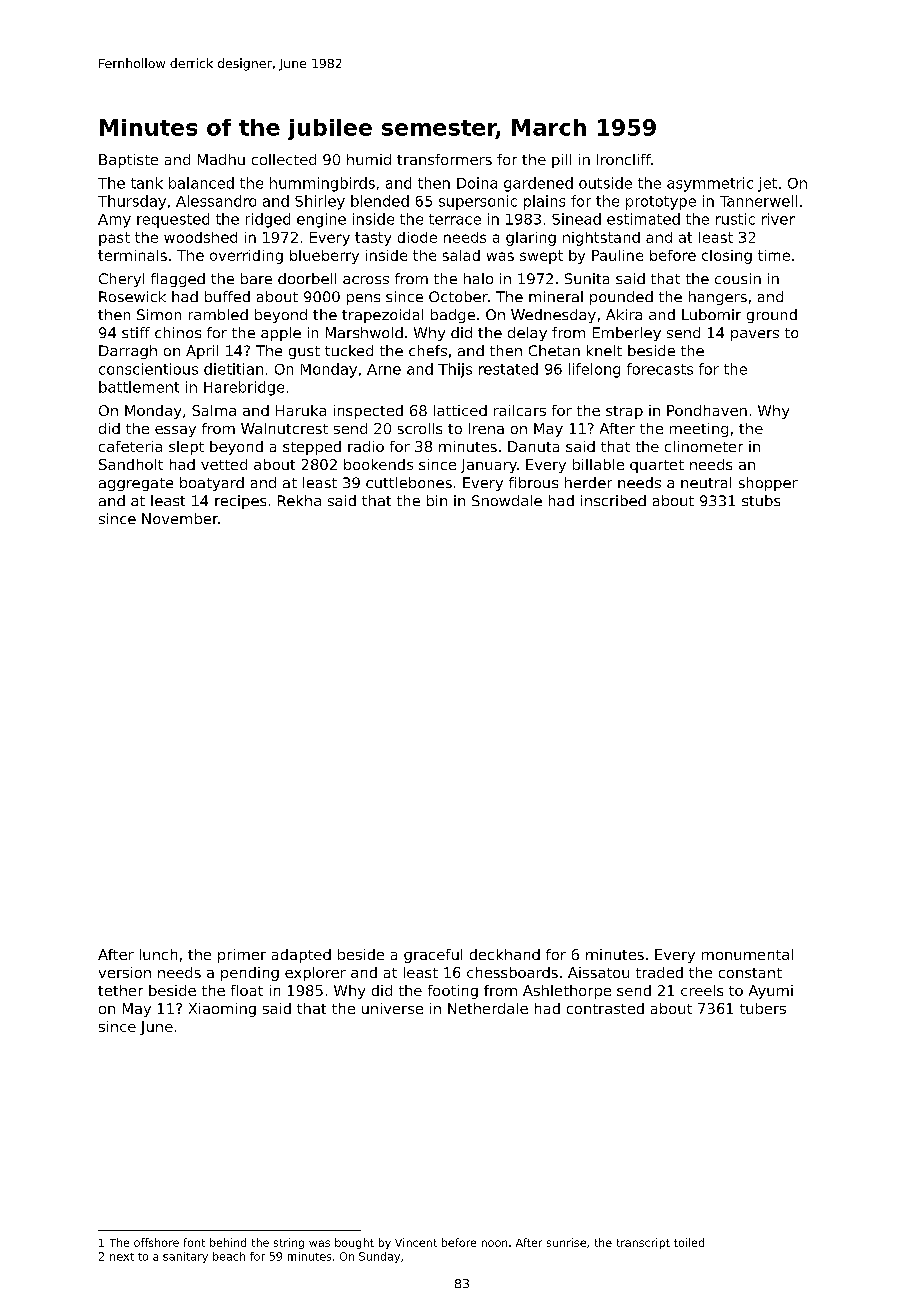  Describe the element at coordinates (366, 280) in the page. I see `across` at that location.
